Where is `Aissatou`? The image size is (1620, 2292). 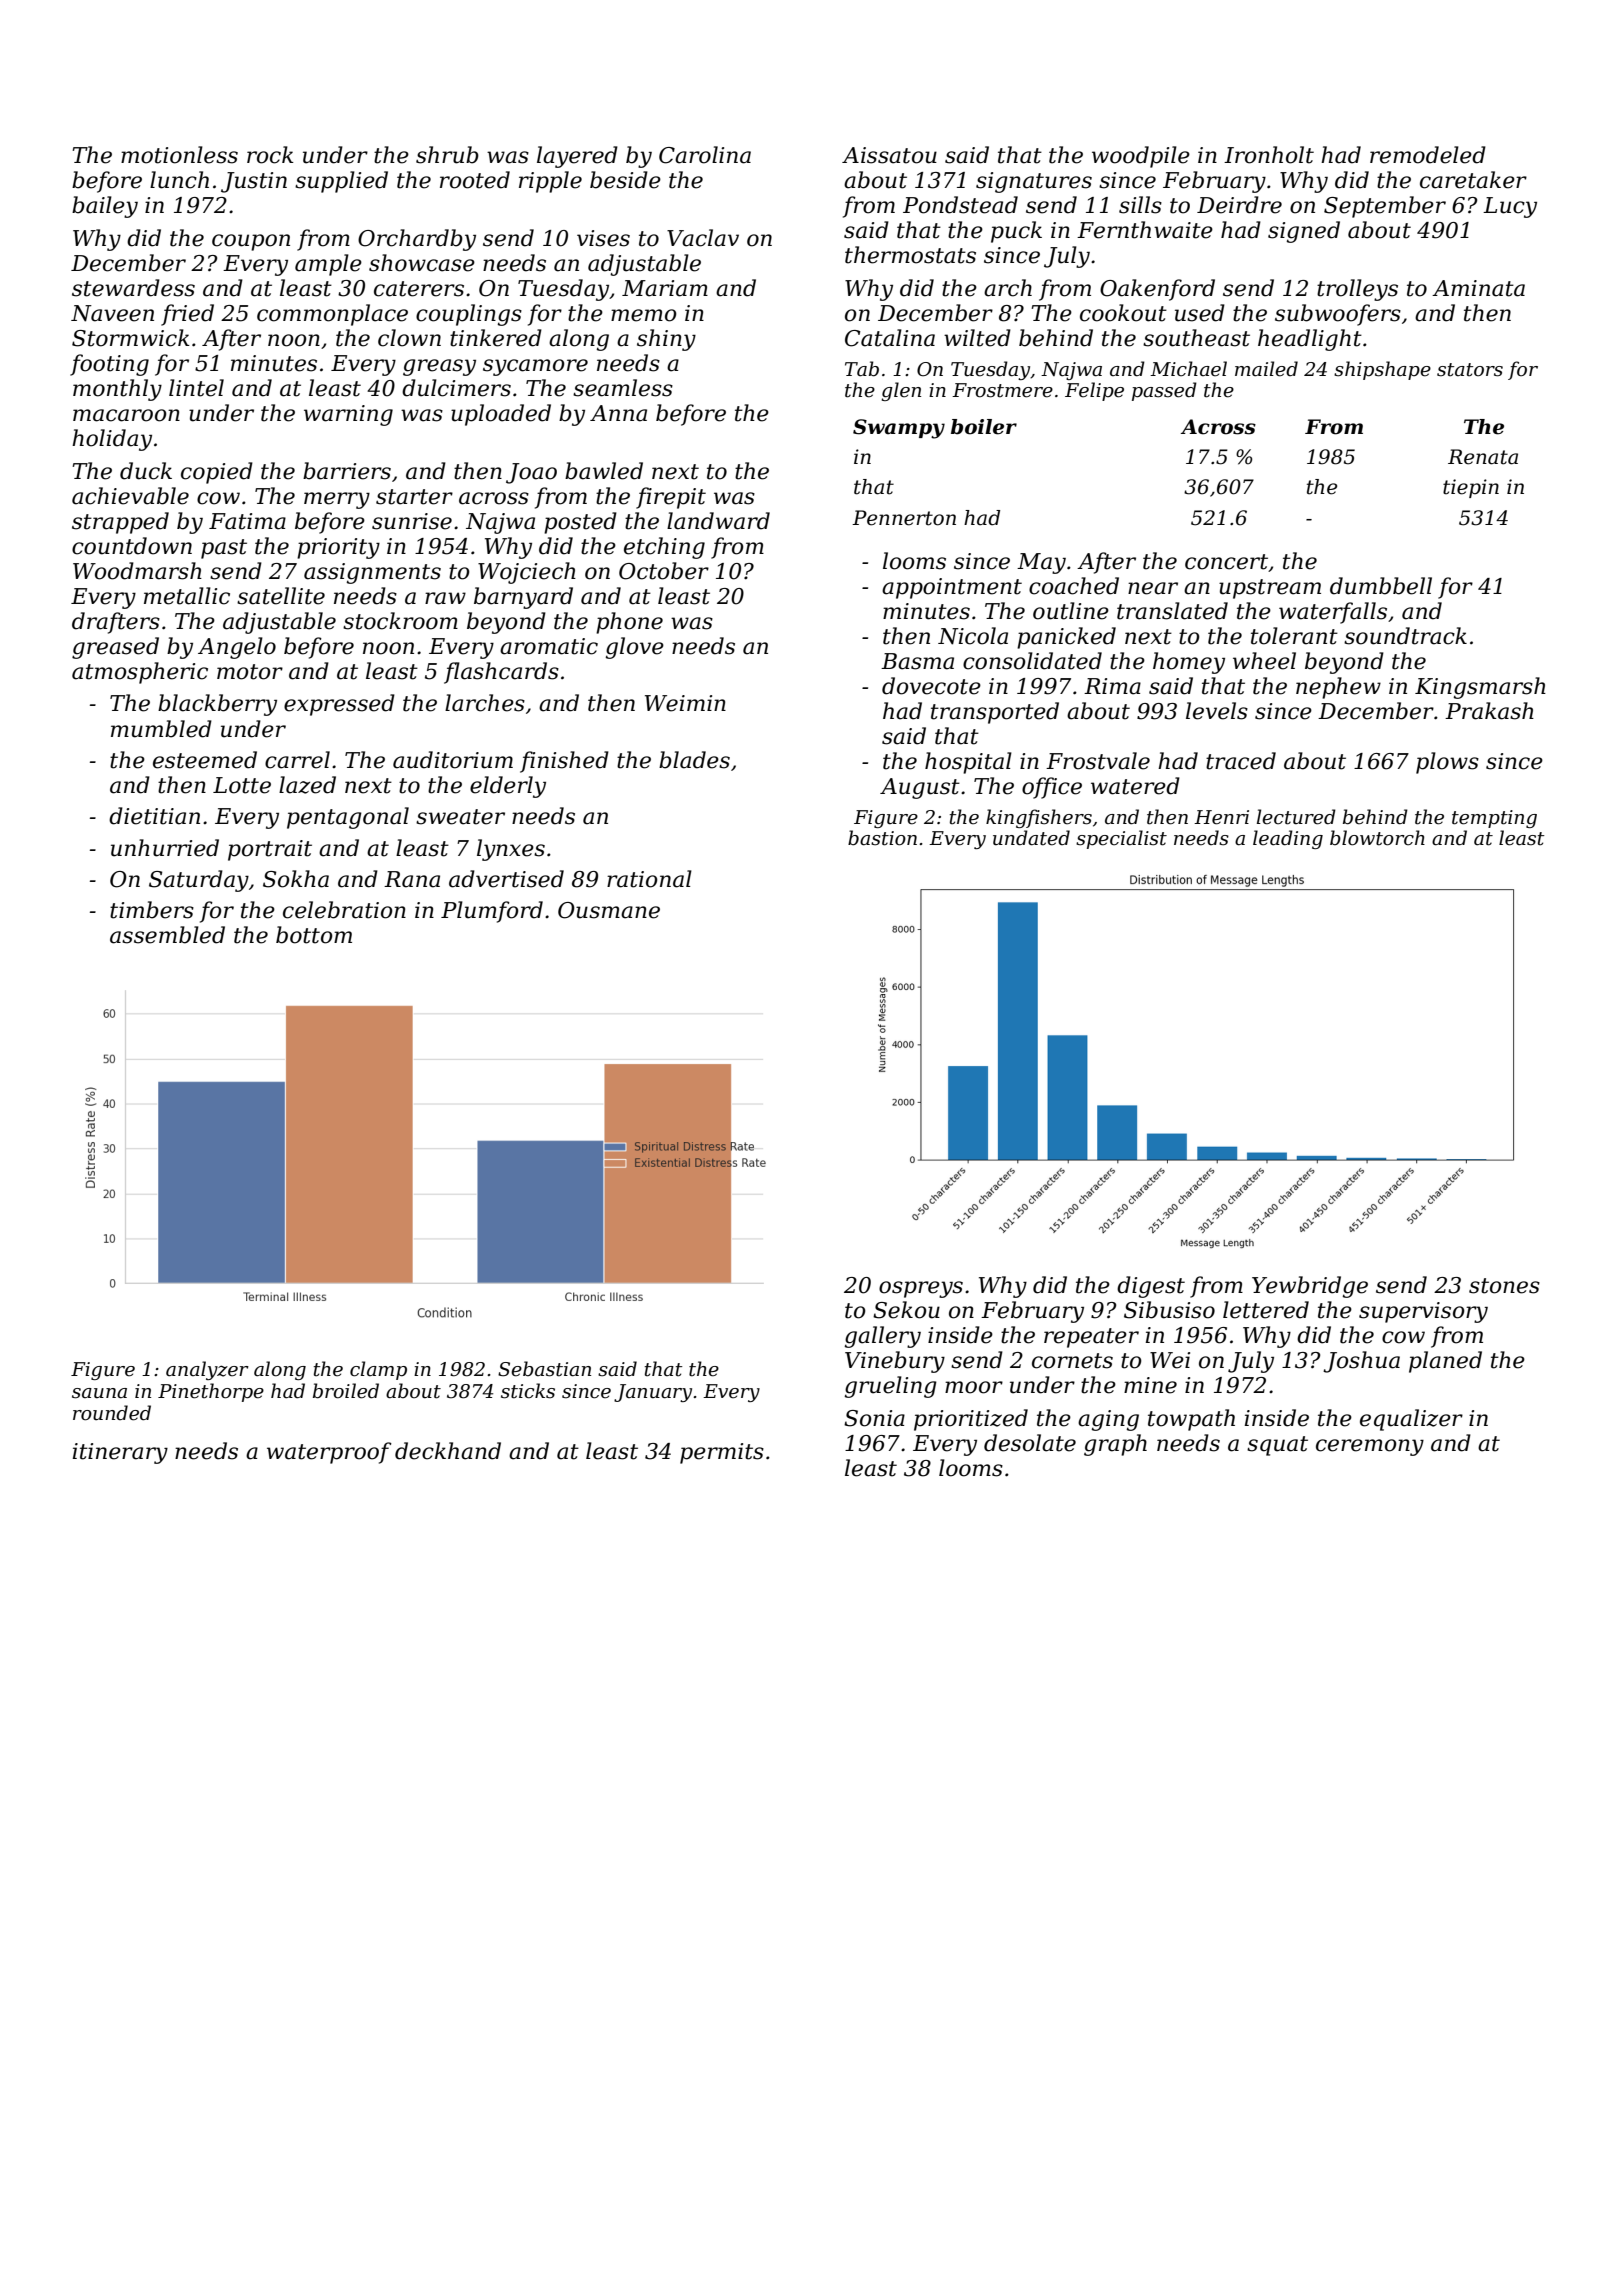
Aissatou is located at coordinates (889, 155).
